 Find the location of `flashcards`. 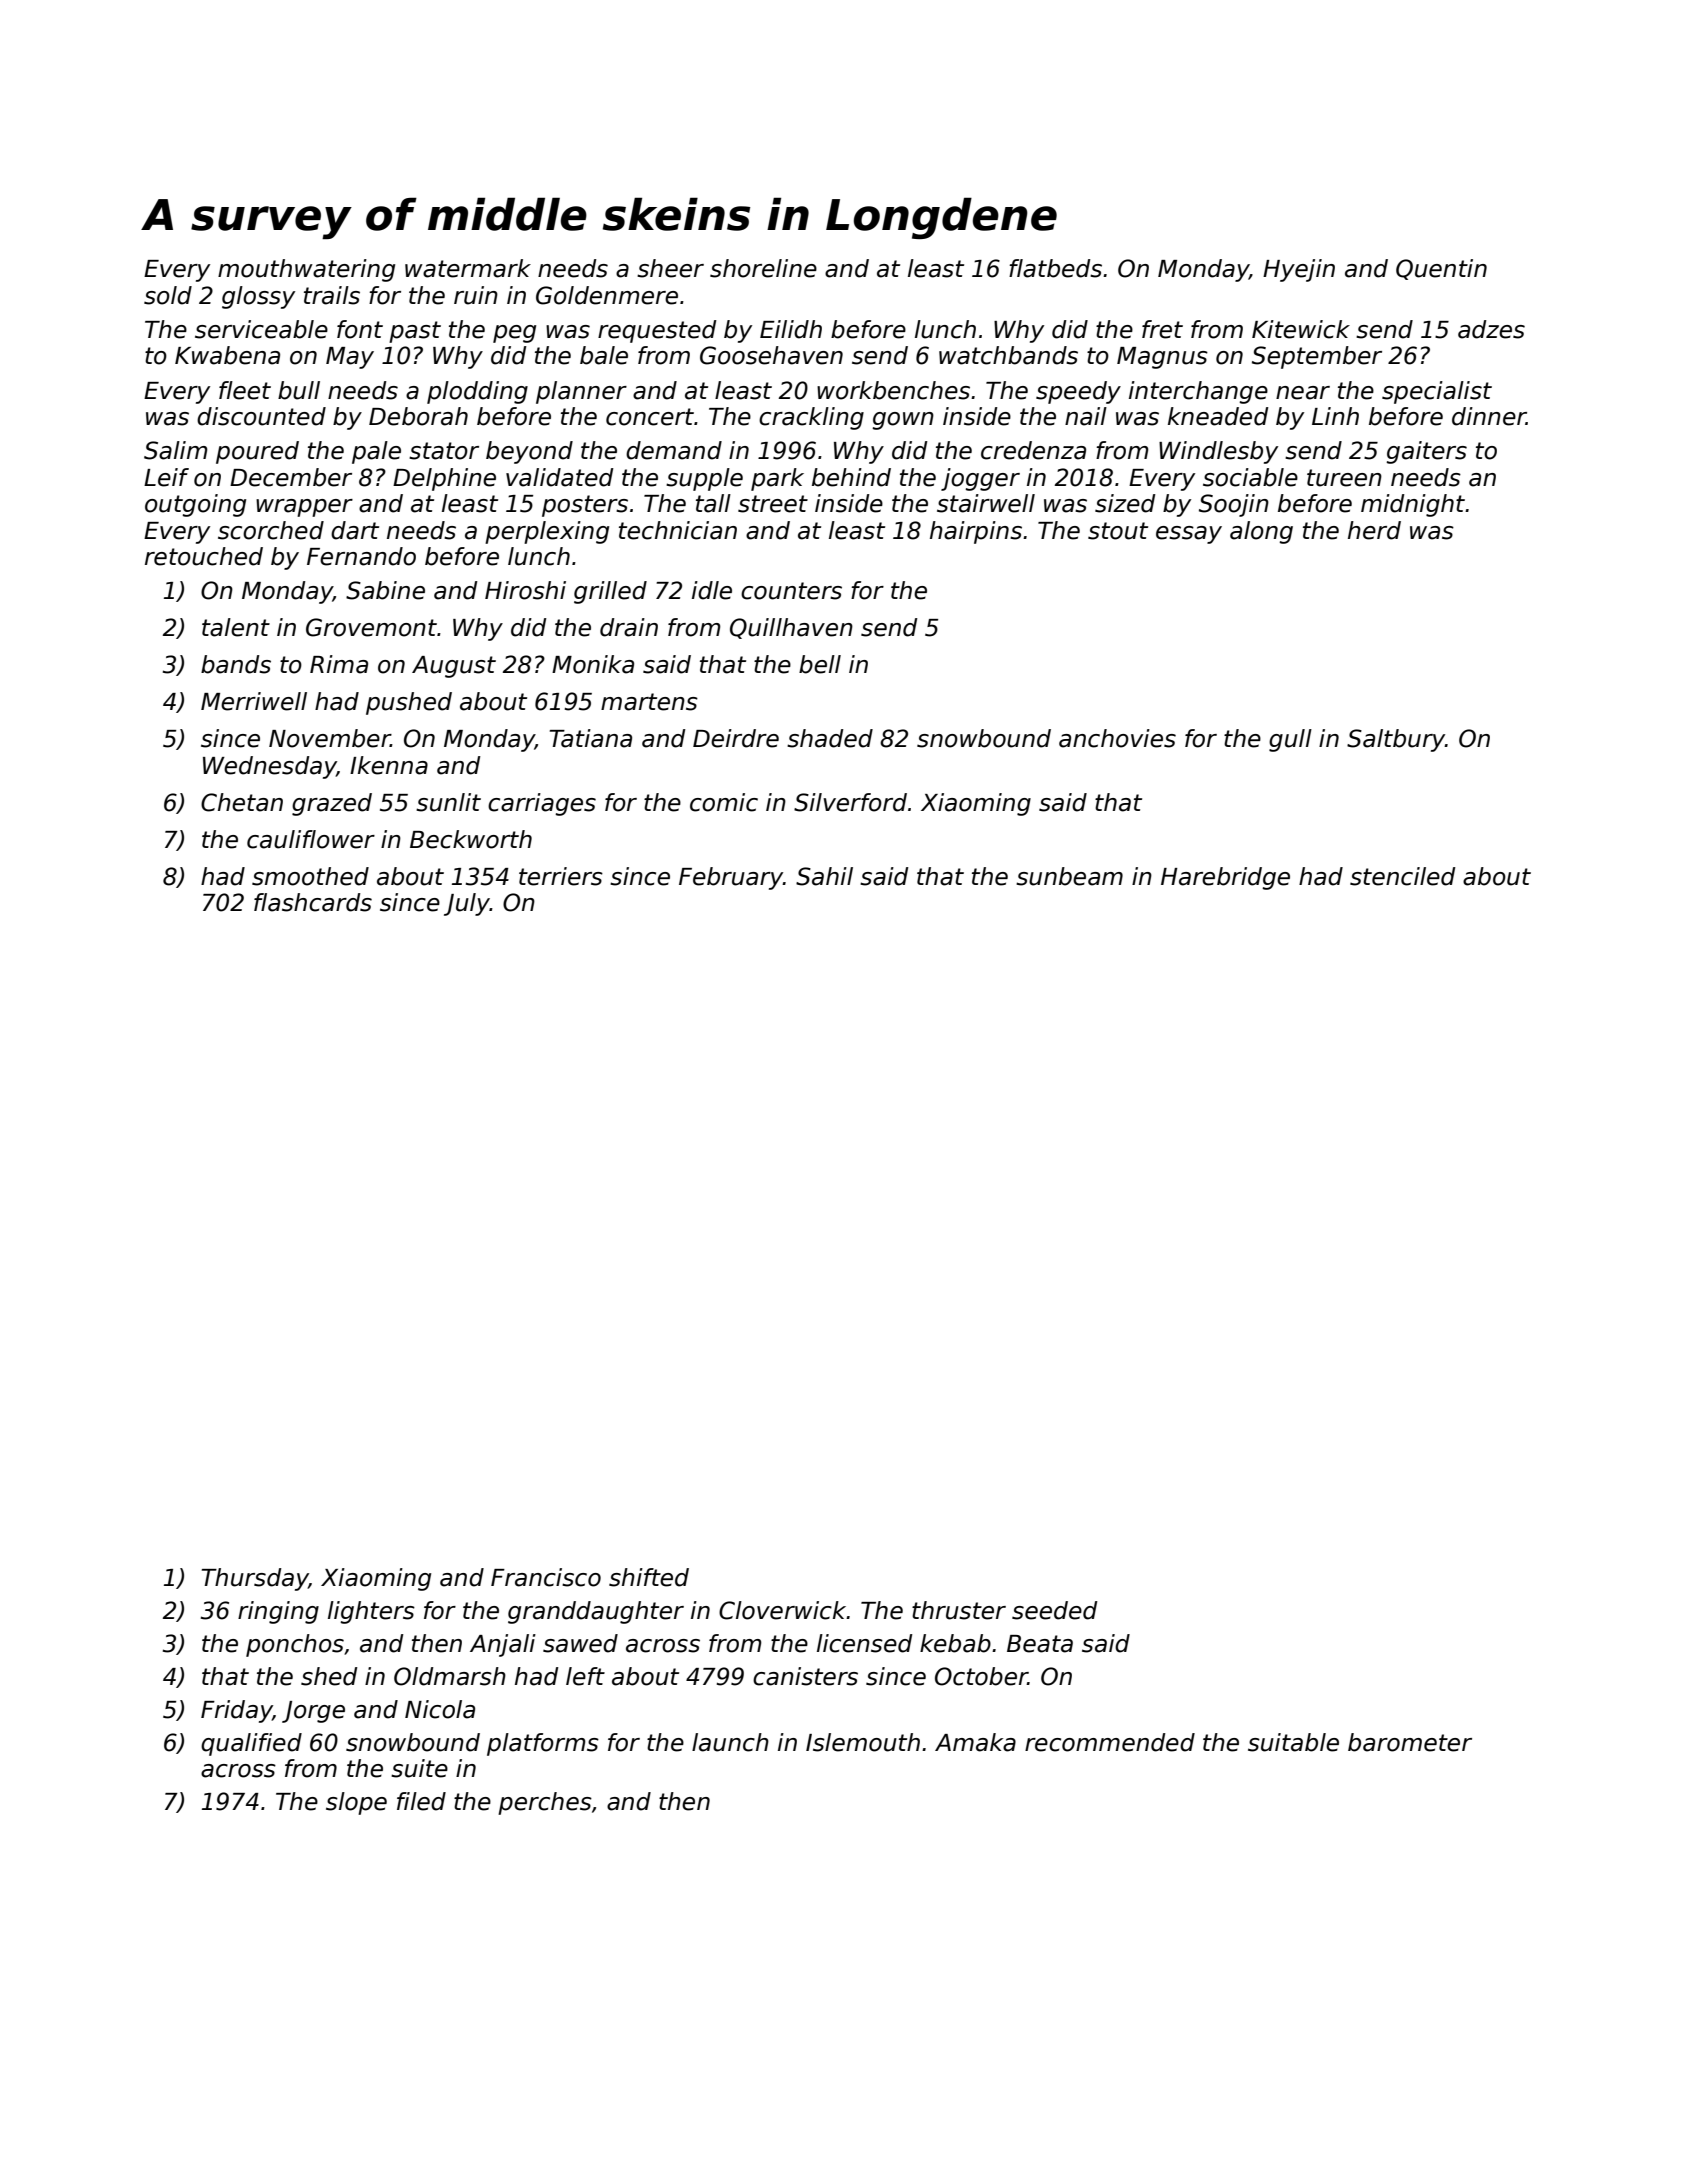

flashcards is located at coordinates (313, 902).
